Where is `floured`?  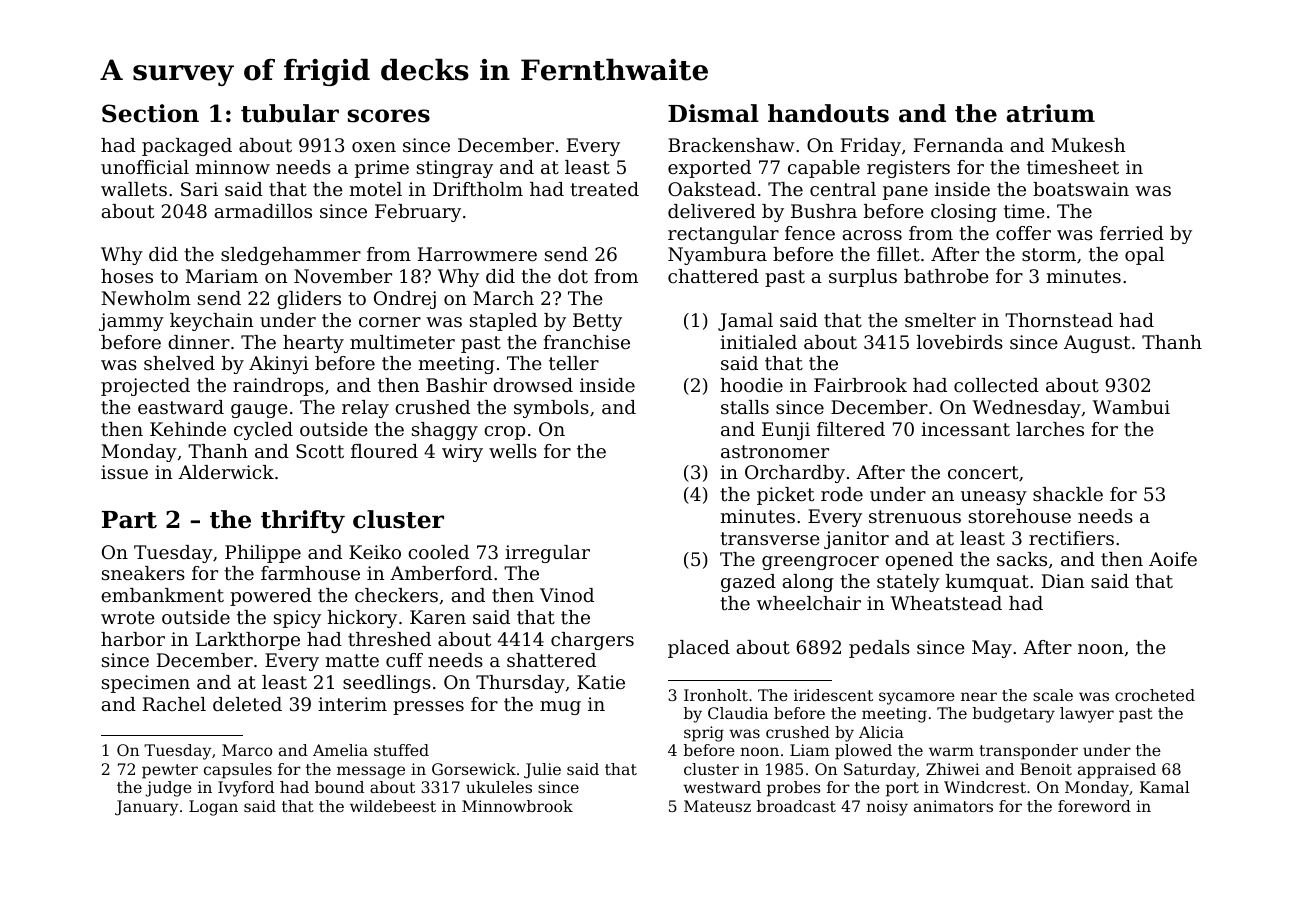 floured is located at coordinates (384, 451).
